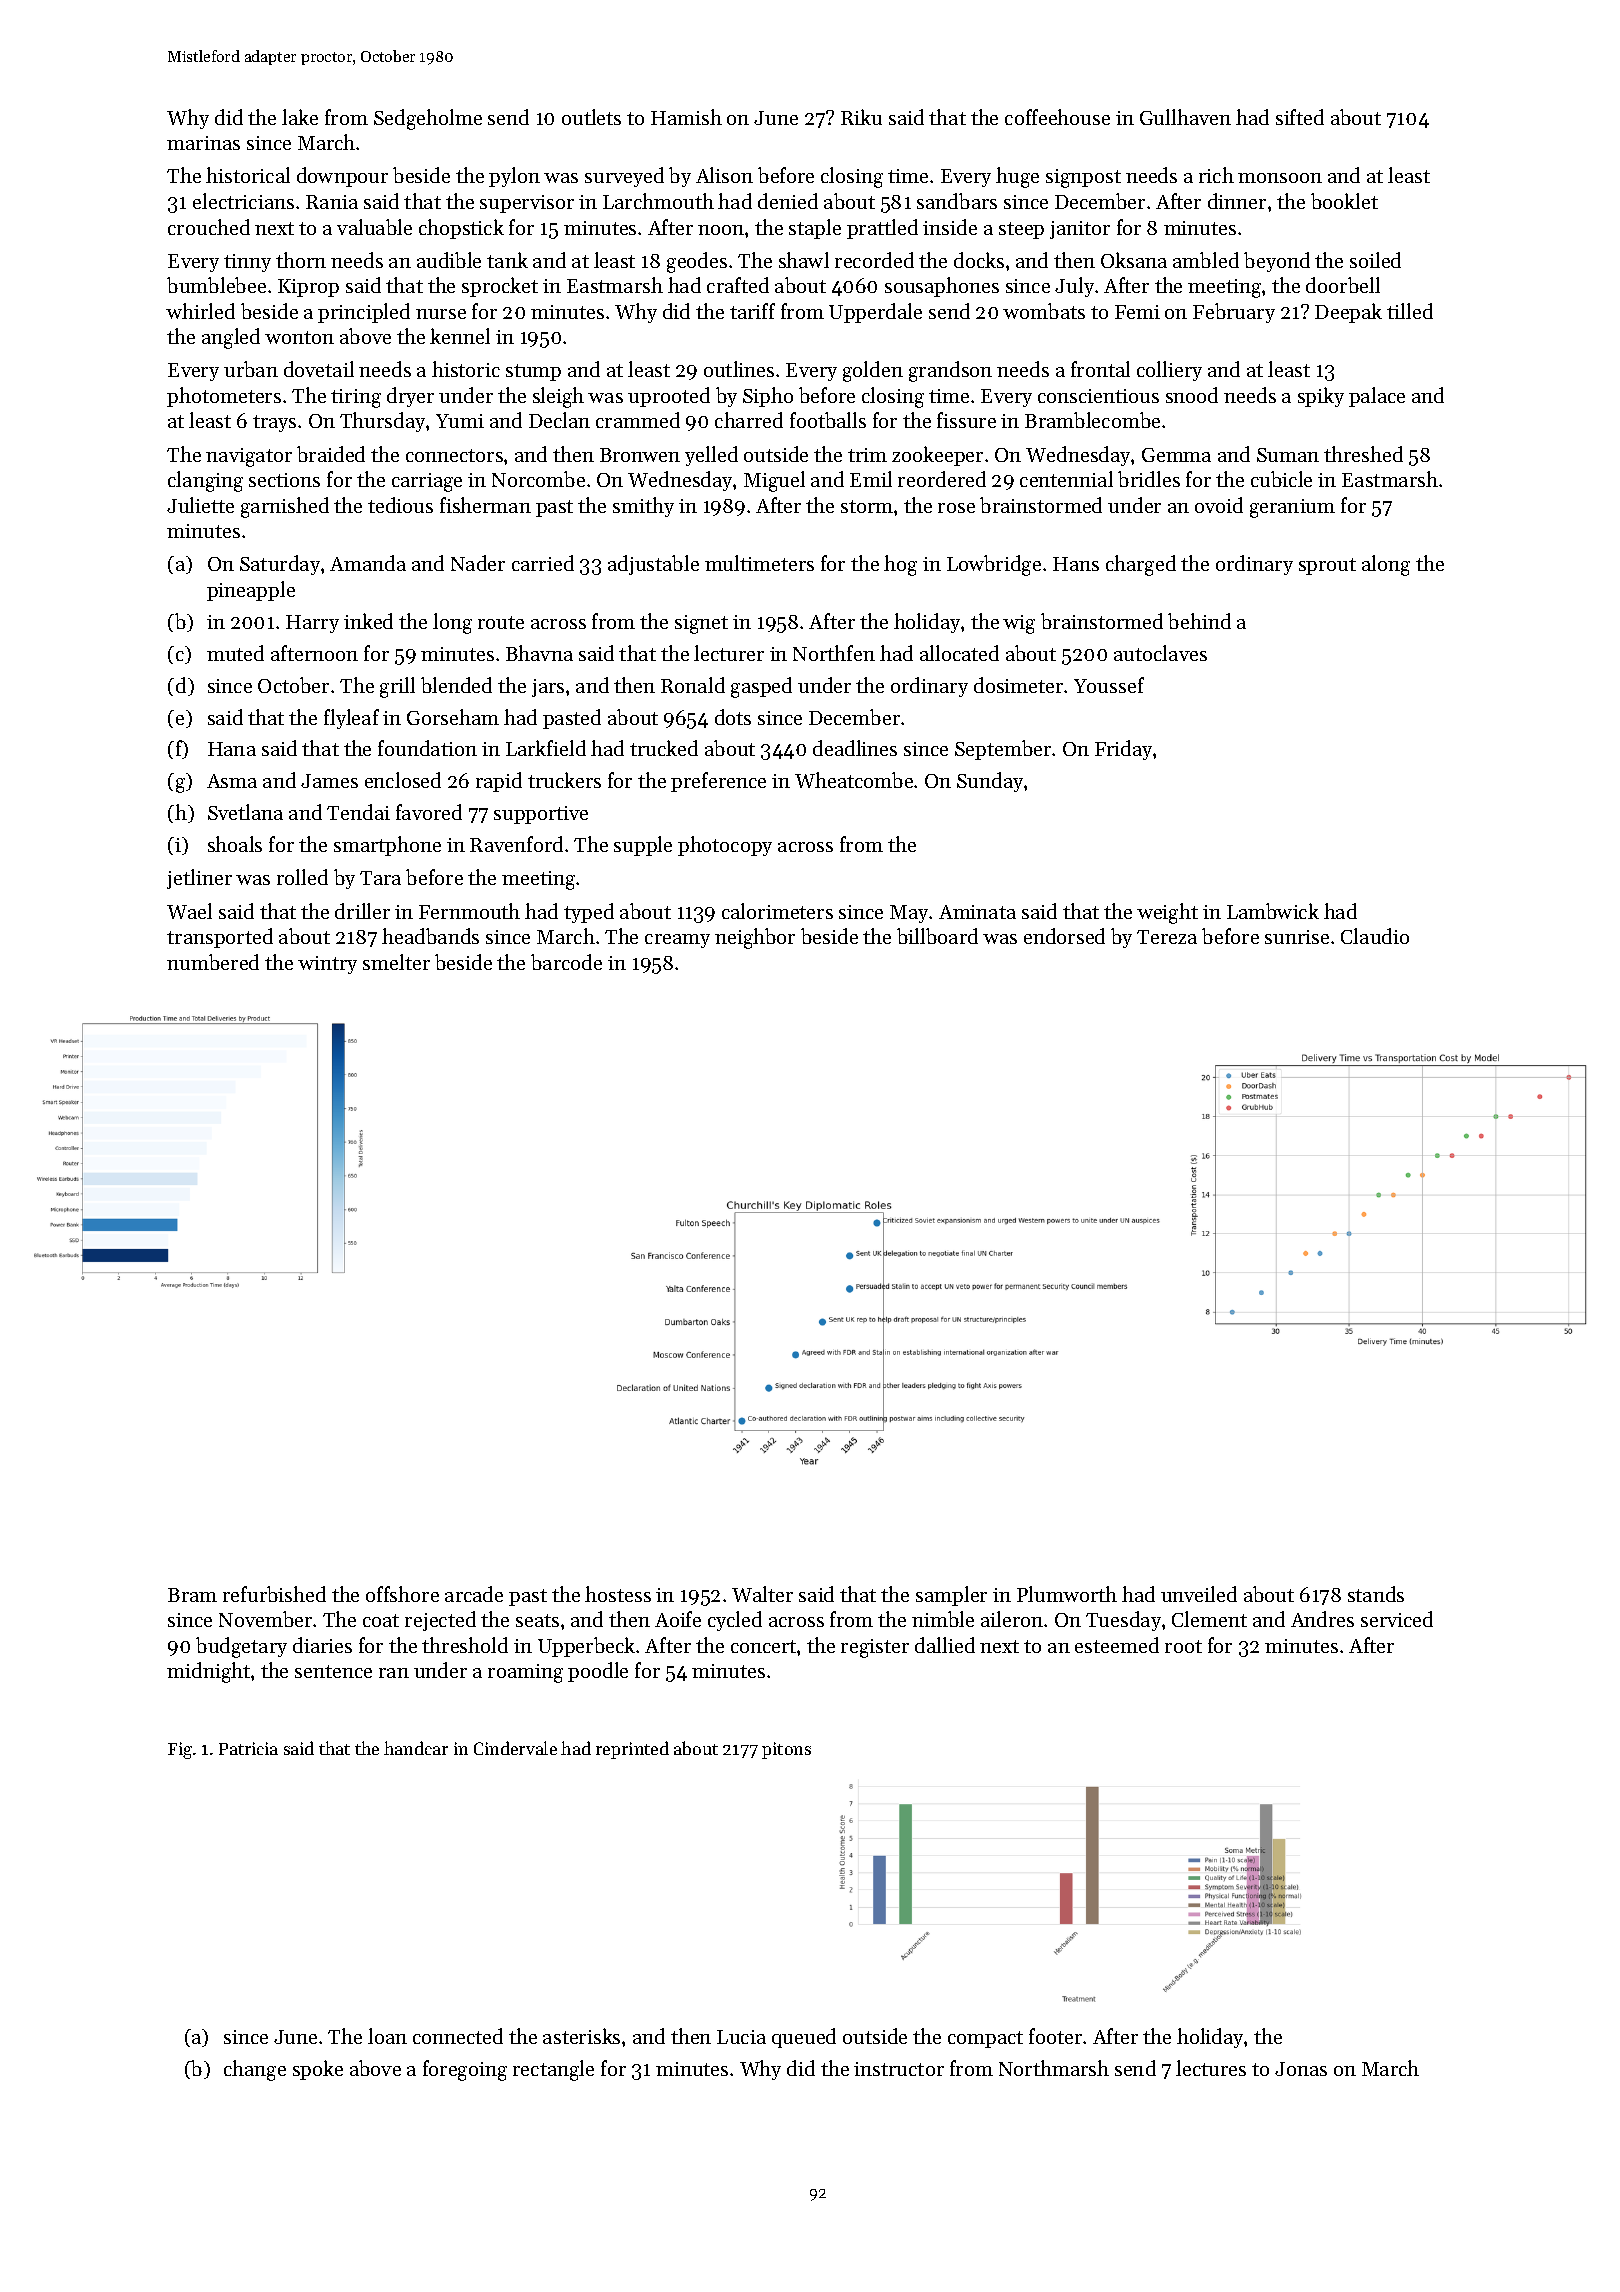 Image resolution: width=1620 pixels, height=2292 pixels. I want to click on supportive, so click(541, 815).
